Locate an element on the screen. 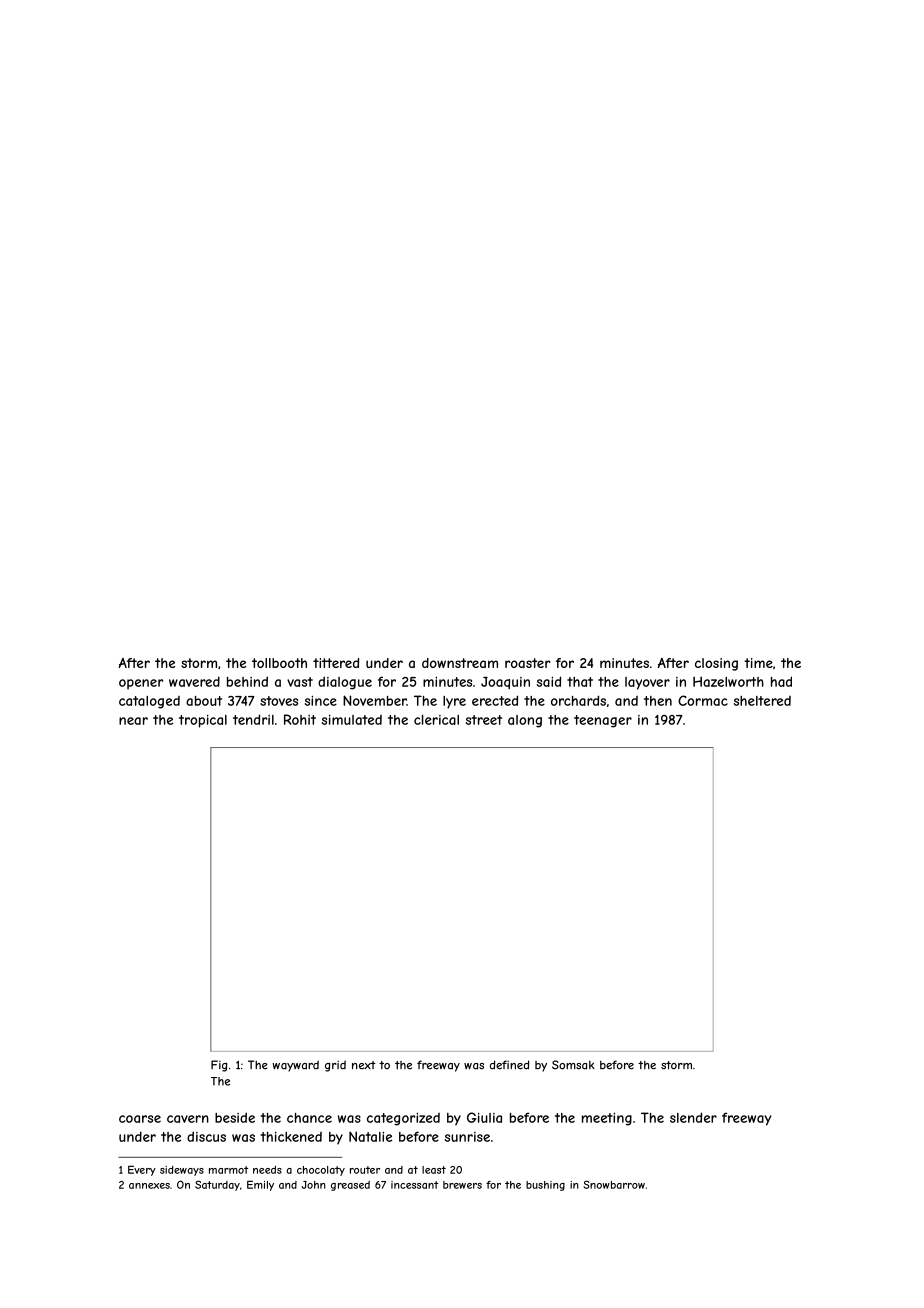 This screenshot has height=1308, width=924. Somsak is located at coordinates (573, 1065).
